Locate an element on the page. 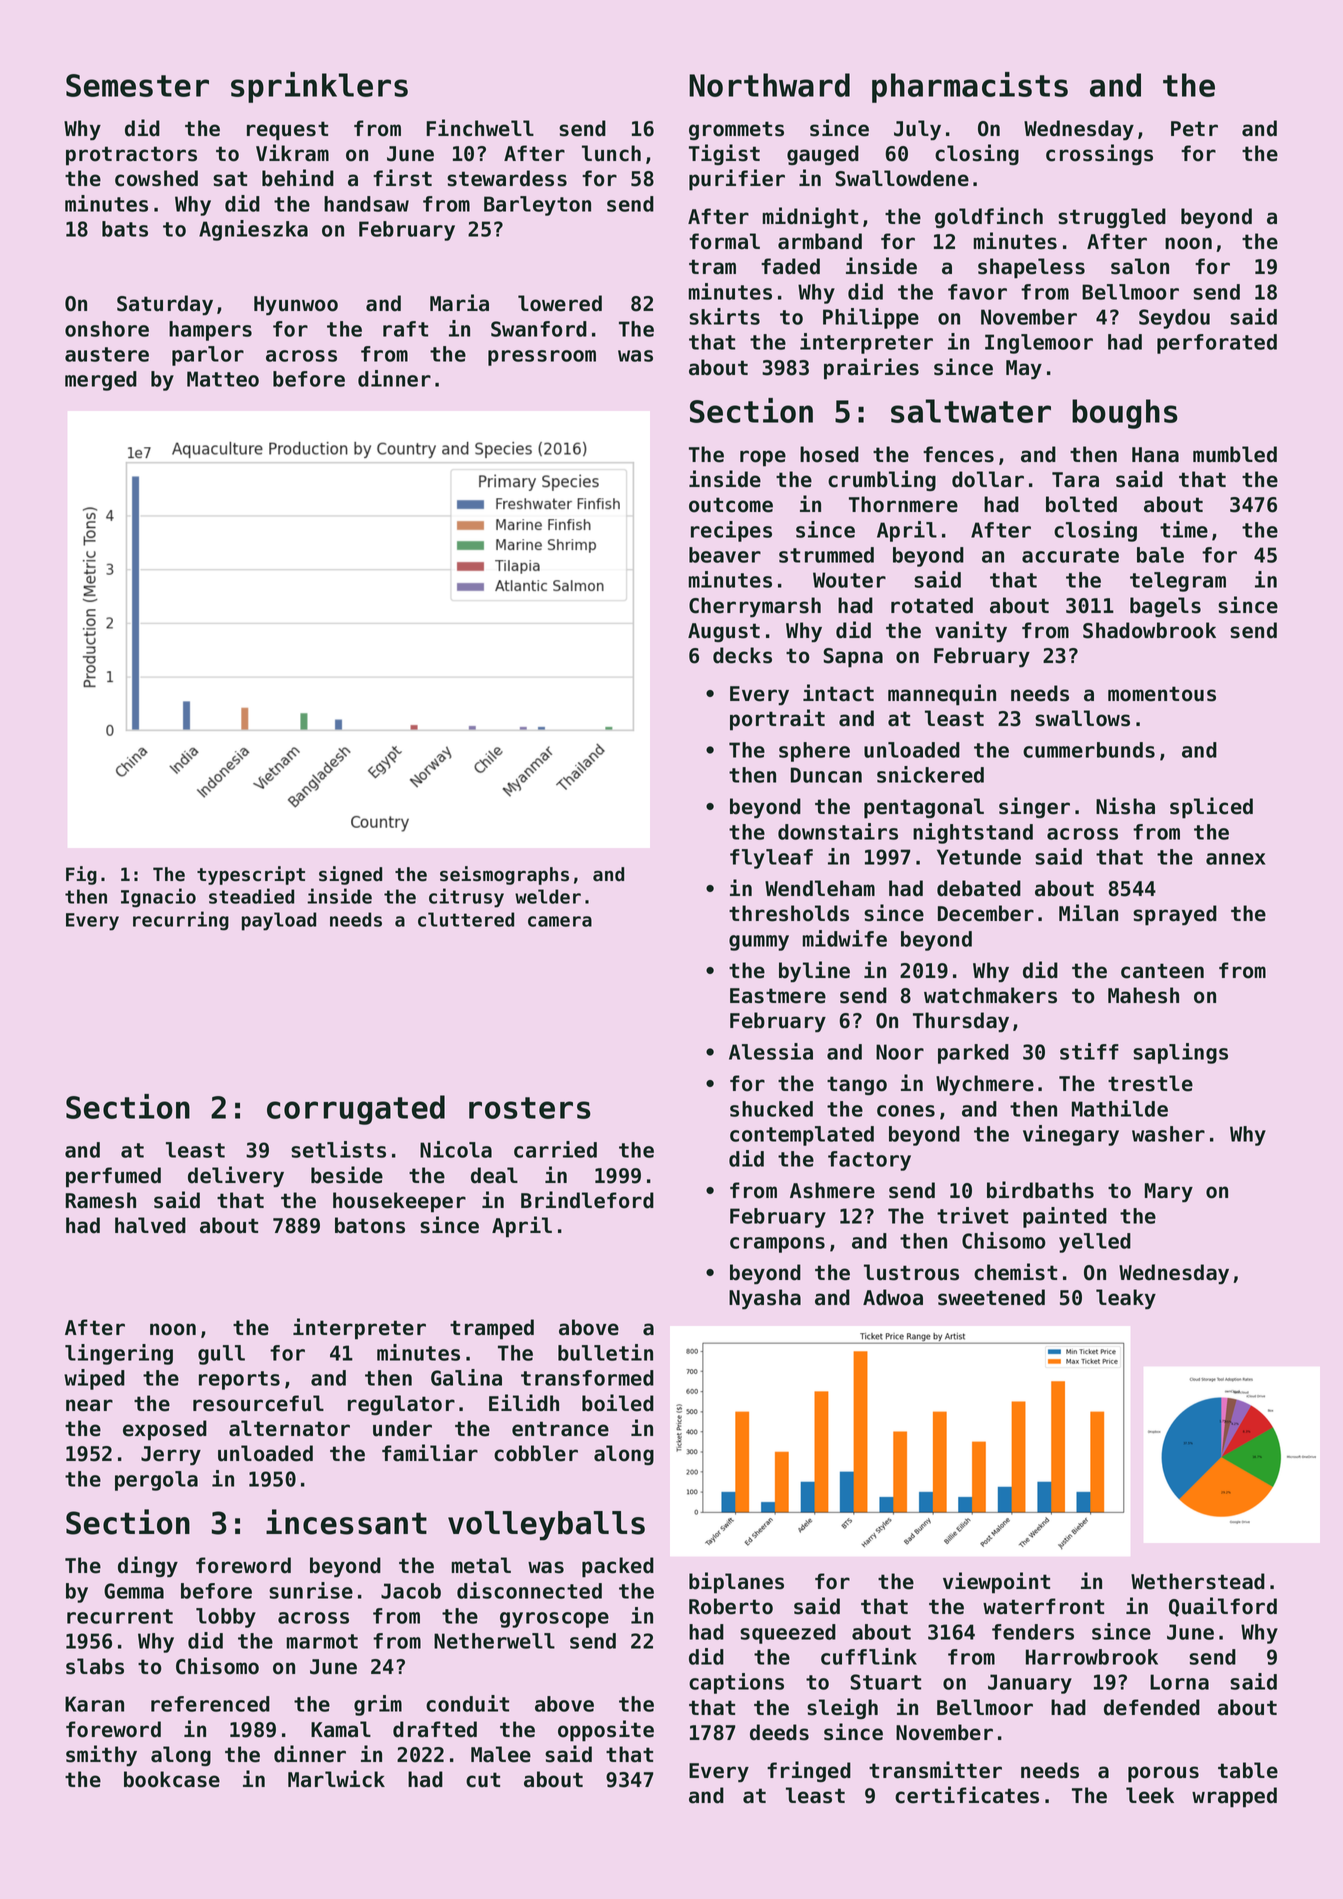 The height and width of the image is (1899, 1343). Petr is located at coordinates (1194, 129).
